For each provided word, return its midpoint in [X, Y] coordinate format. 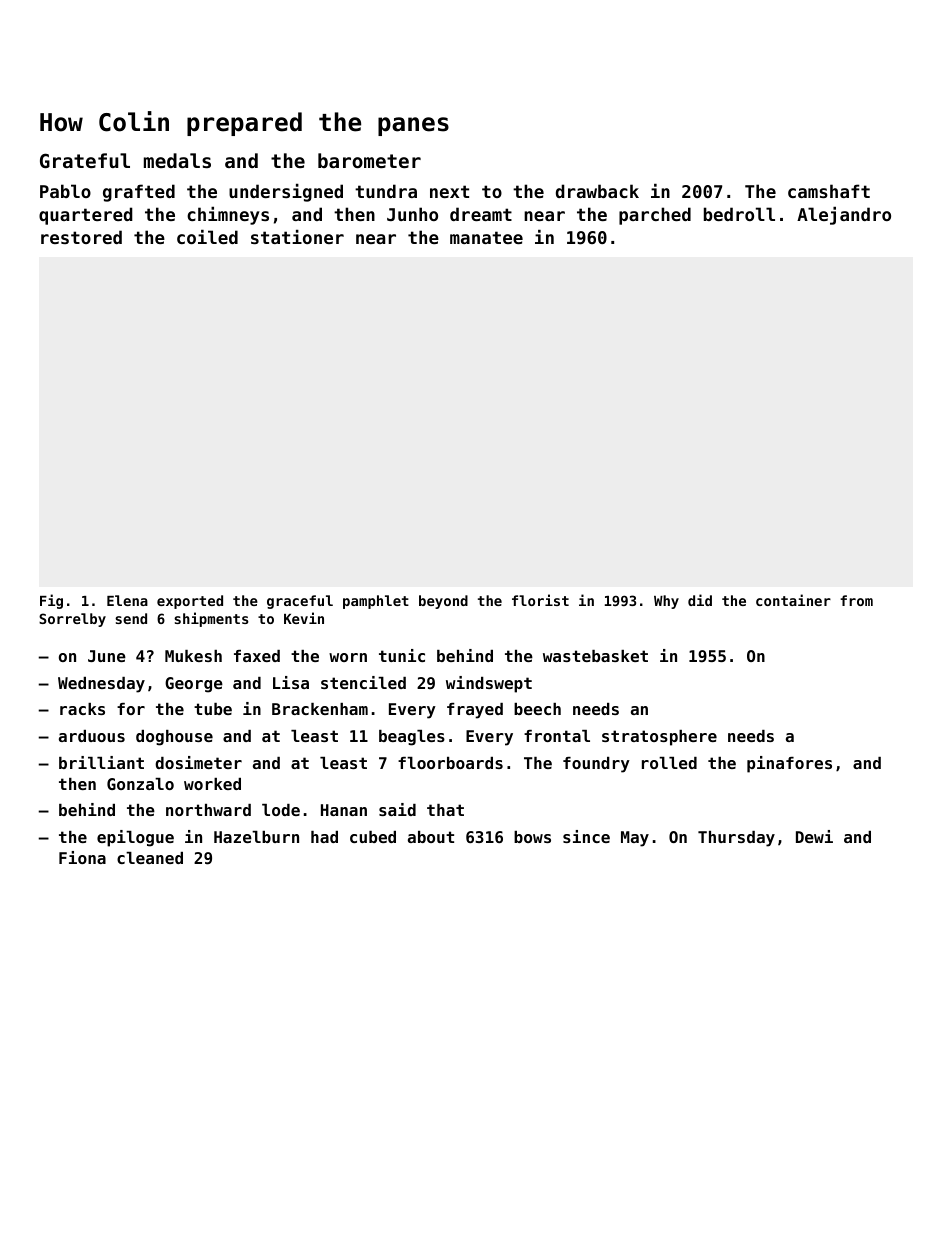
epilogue [135, 838]
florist [540, 600]
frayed [475, 711]
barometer [369, 160]
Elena [127, 600]
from [856, 600]
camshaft [829, 191]
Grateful [85, 160]
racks [82, 709]
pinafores [789, 764]
